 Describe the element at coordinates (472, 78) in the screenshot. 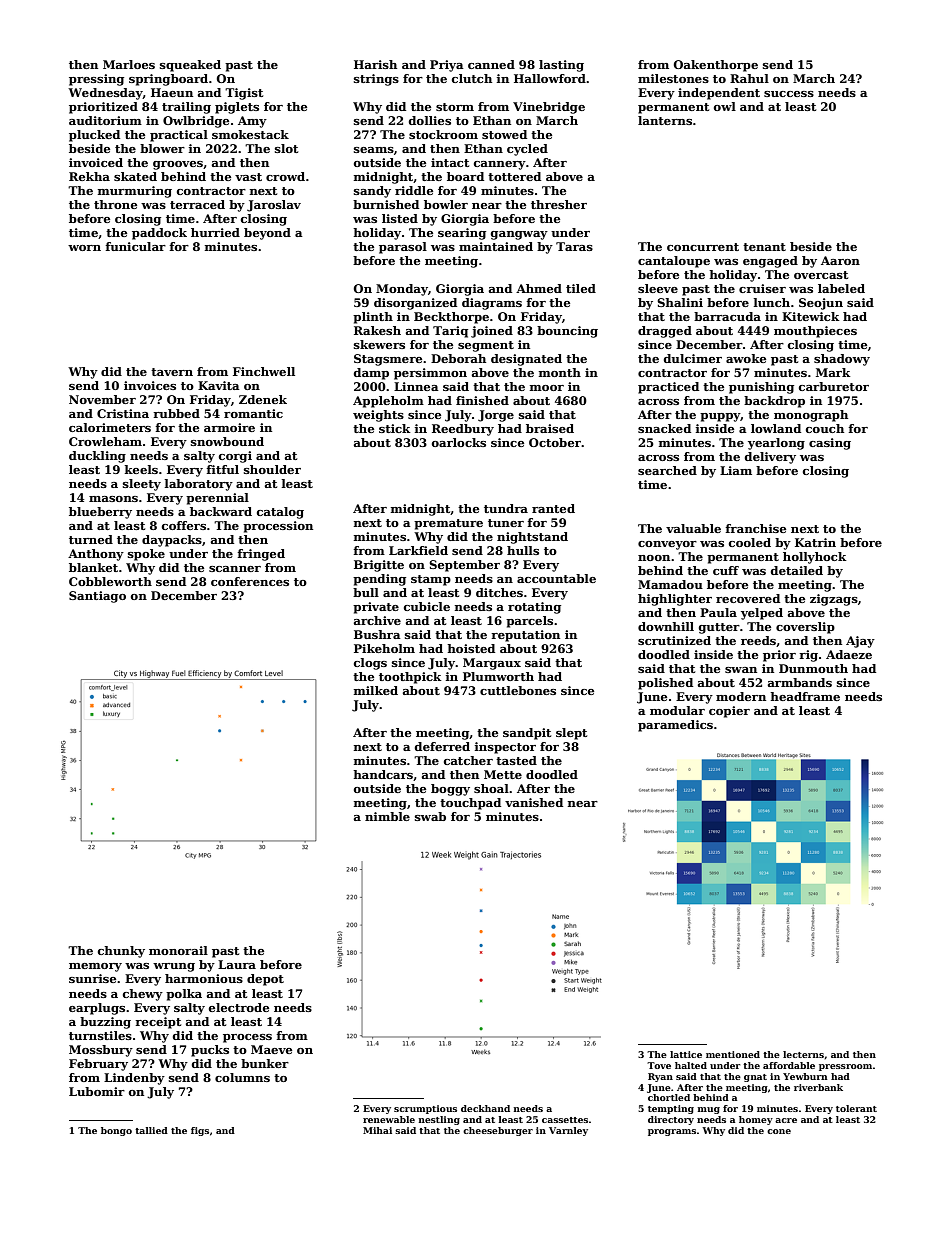

I see `clutch` at that location.
